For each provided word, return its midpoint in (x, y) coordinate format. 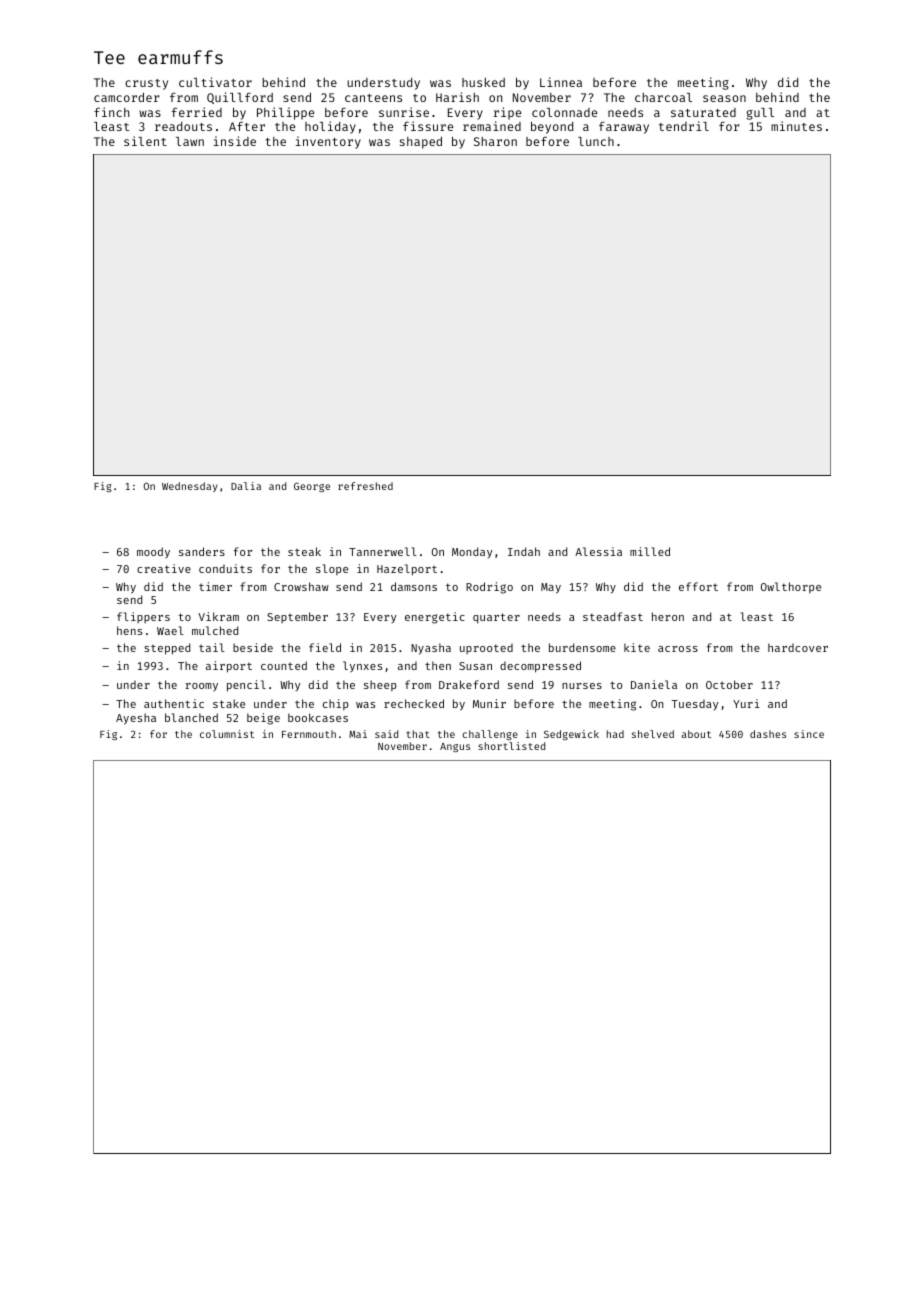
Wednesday (190, 487)
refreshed (365, 486)
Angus (455, 747)
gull (760, 114)
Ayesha (136, 719)
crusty (146, 84)
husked (483, 82)
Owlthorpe (791, 587)
